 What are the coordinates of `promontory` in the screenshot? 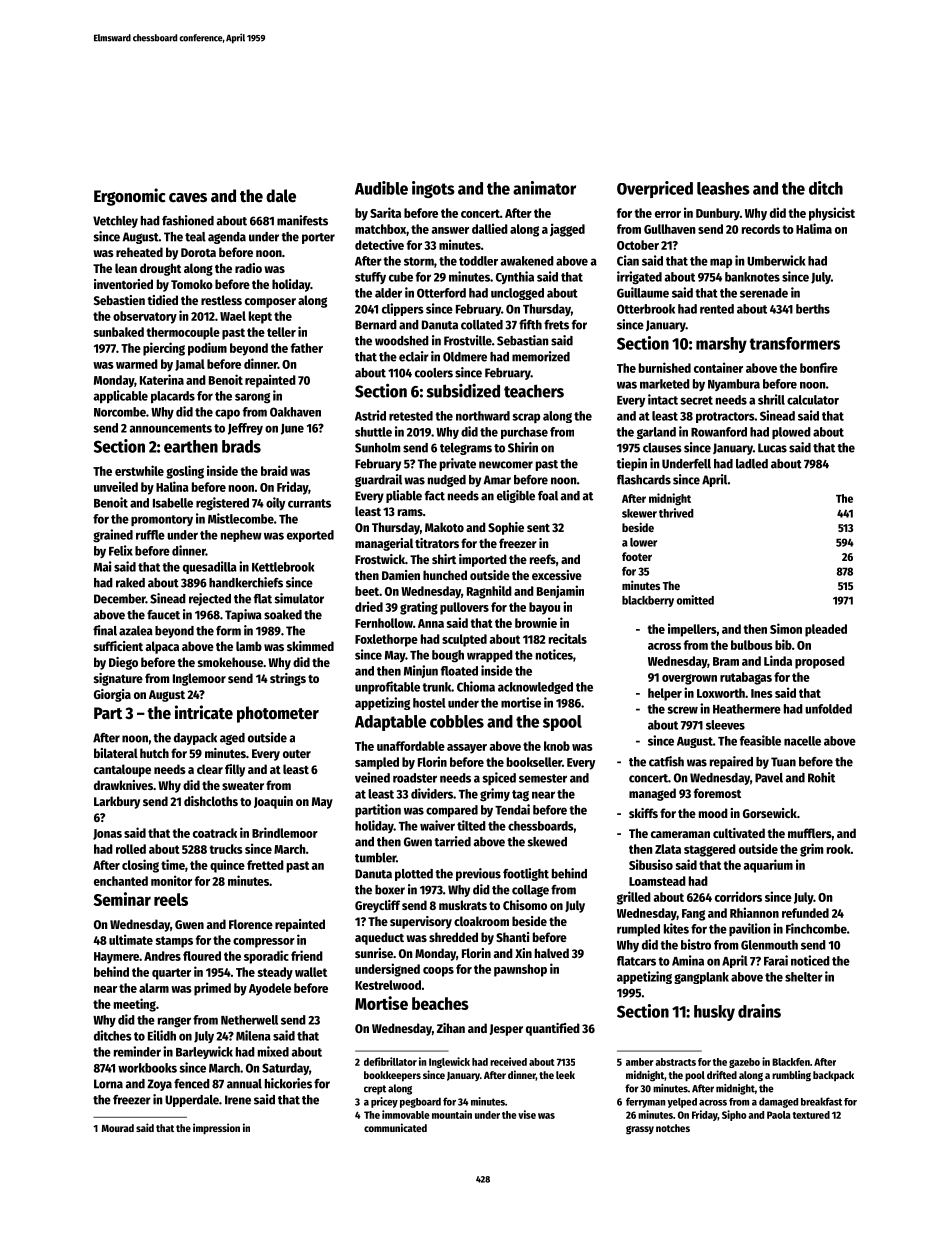 It's located at (162, 520).
